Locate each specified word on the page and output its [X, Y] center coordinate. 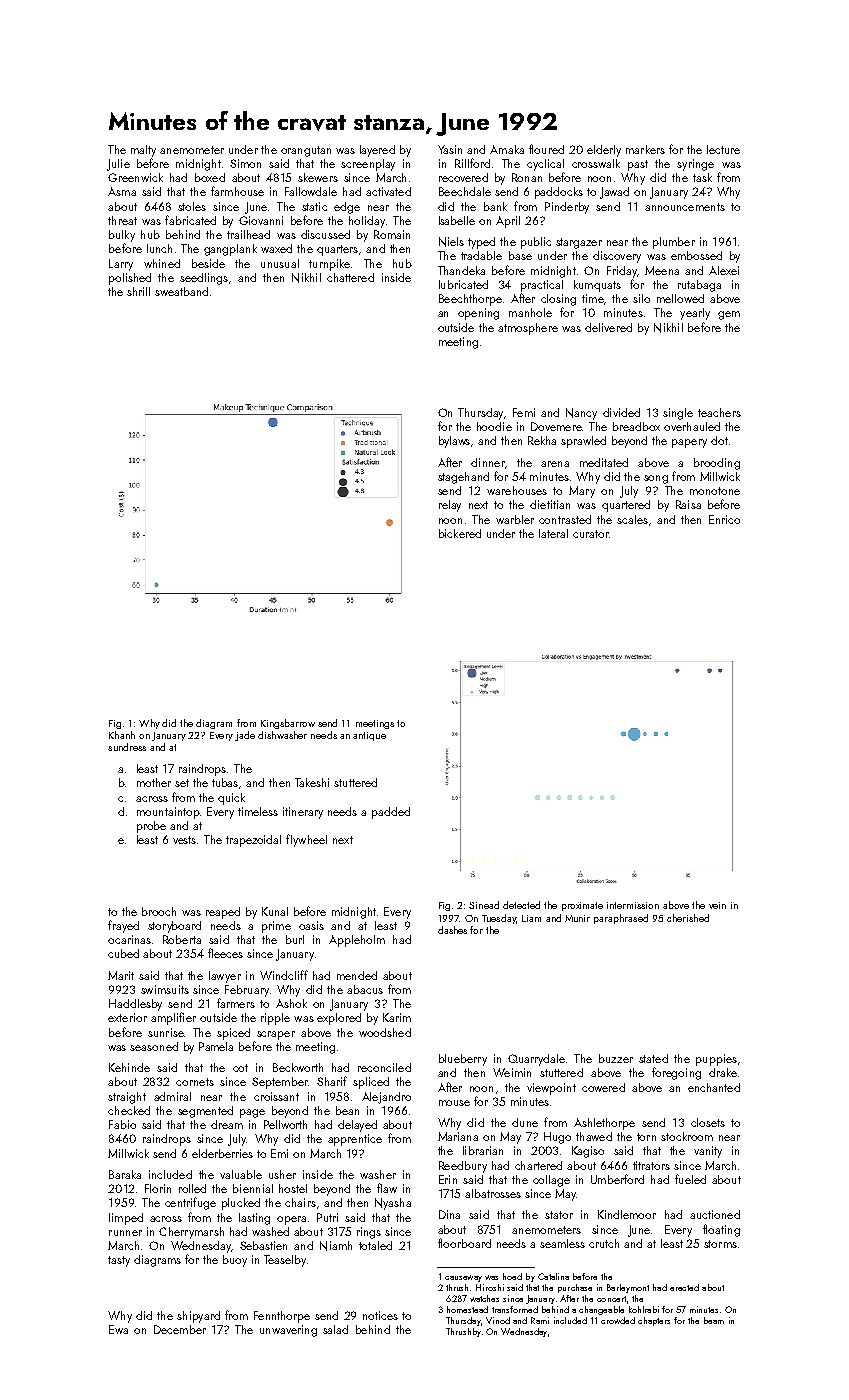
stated [653, 1058]
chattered [350, 277]
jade [245, 736]
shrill [138, 291]
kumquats [597, 286]
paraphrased [621, 919]
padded [391, 813]
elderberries [222, 1153]
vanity [708, 1152]
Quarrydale [536, 1060]
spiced [233, 1034]
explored [339, 1019]
